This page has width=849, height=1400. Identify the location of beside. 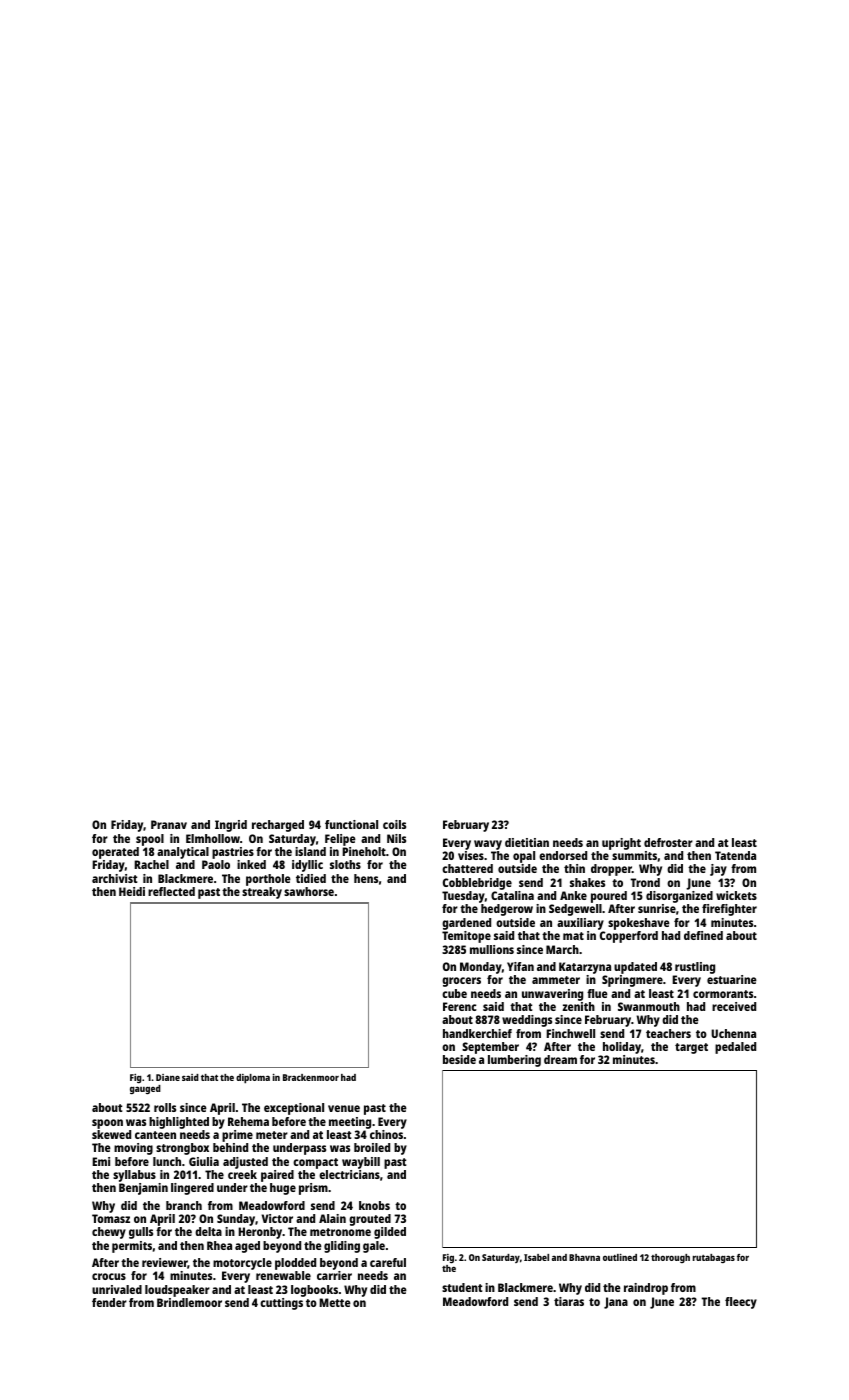
(459, 1059).
